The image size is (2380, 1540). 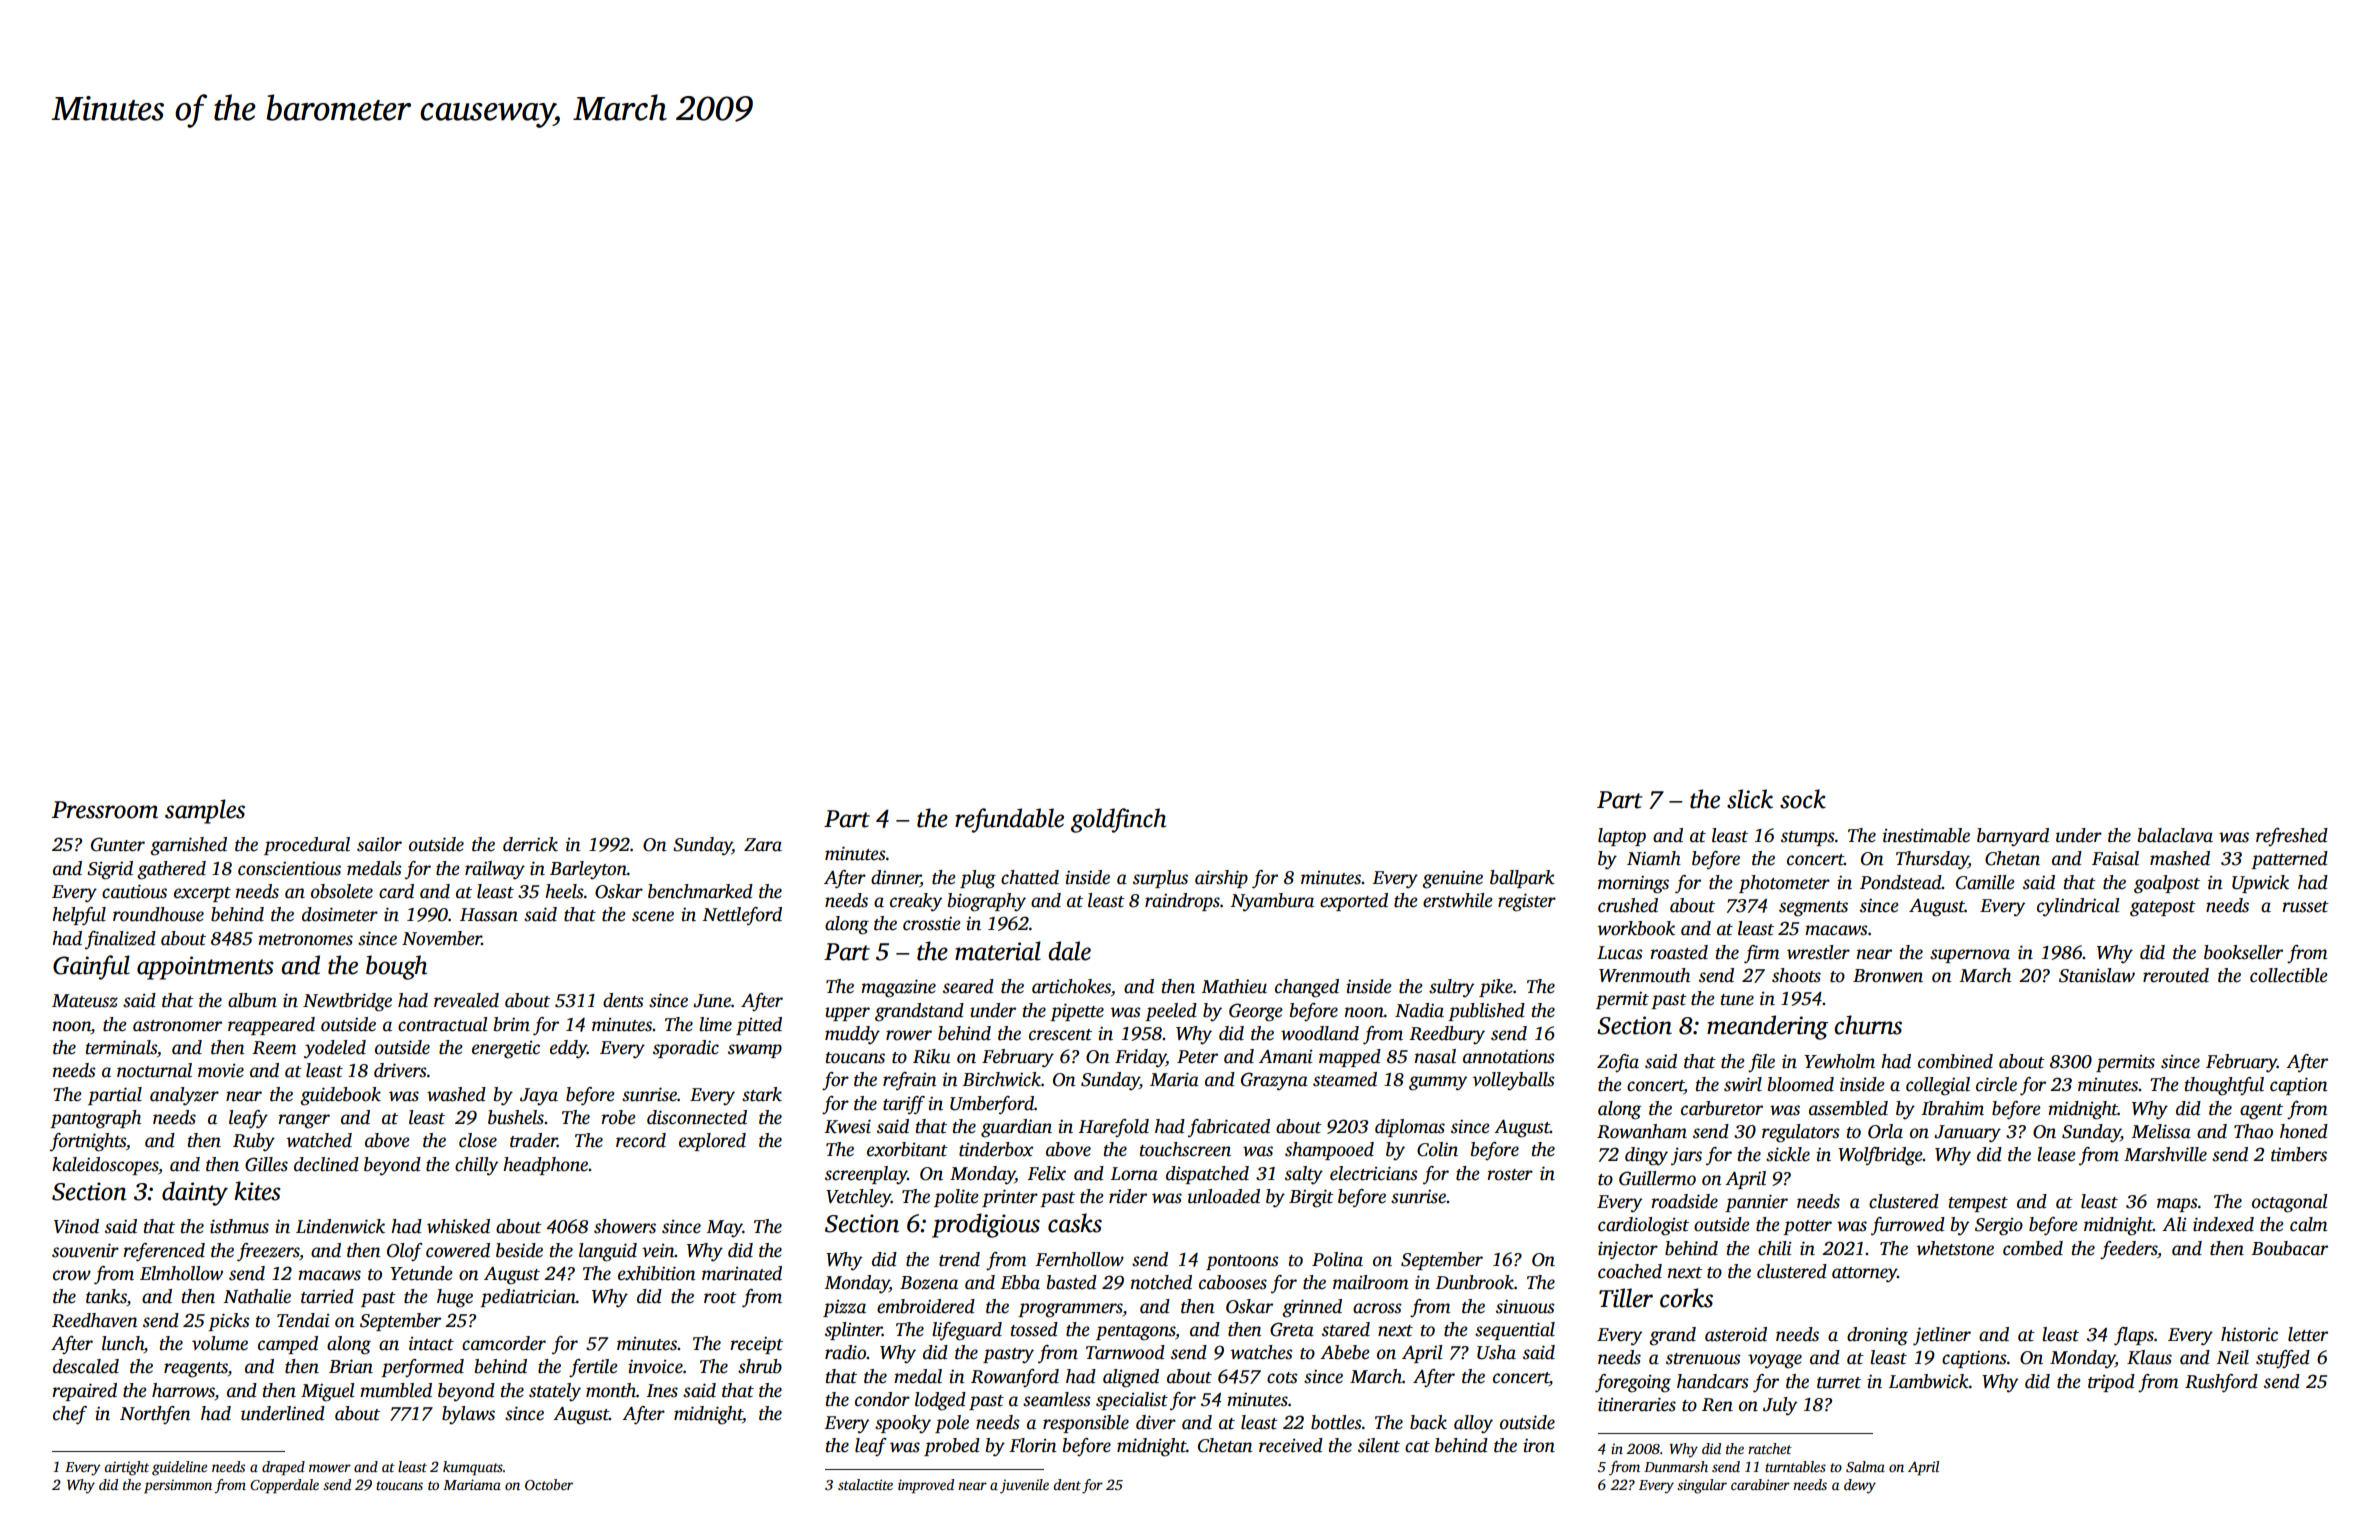 I want to click on tempest, so click(x=1978, y=1204).
